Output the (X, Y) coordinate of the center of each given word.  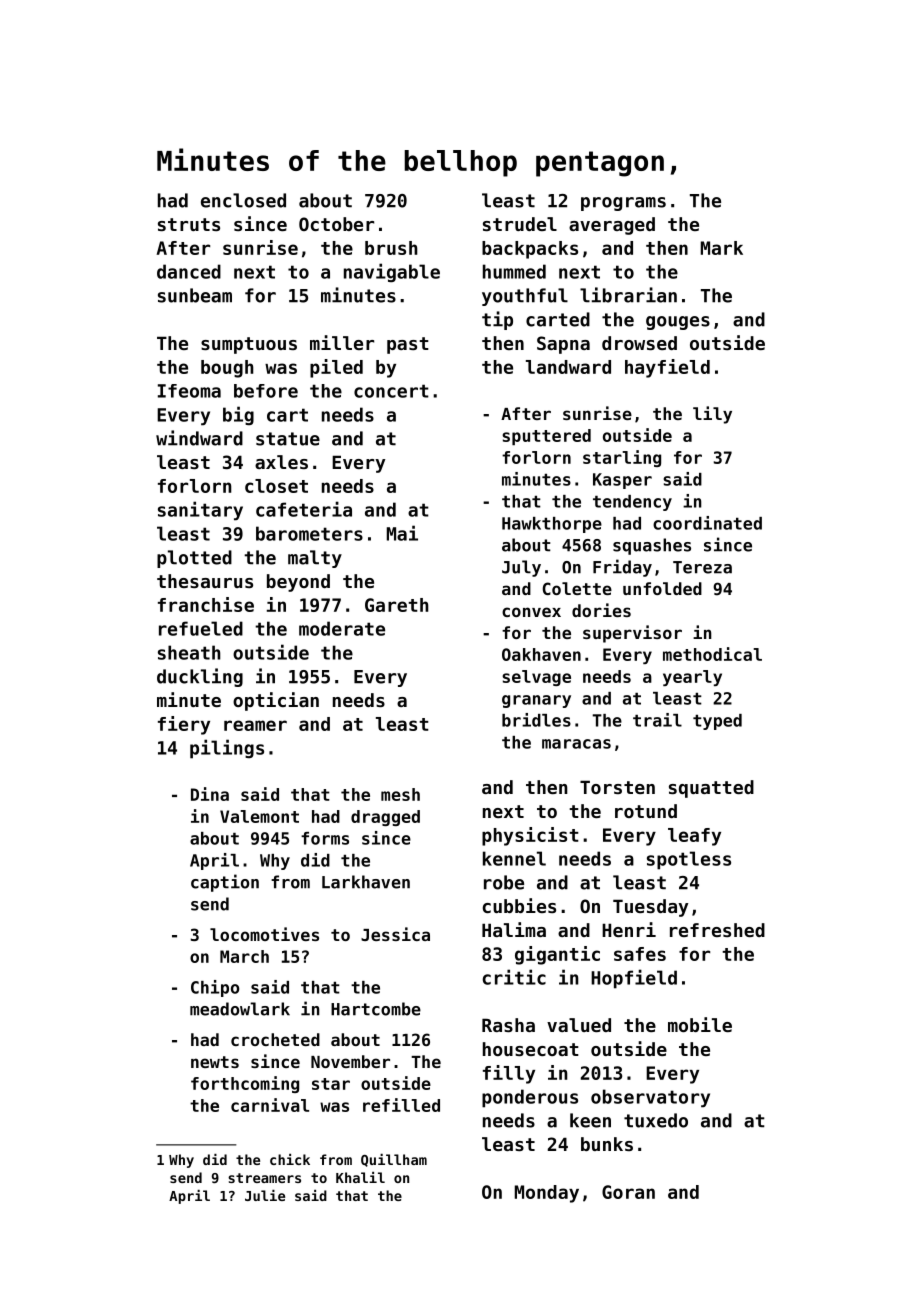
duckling (200, 677)
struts (189, 224)
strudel (520, 224)
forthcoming (245, 1084)
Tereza (702, 567)
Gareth (397, 605)
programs (623, 204)
